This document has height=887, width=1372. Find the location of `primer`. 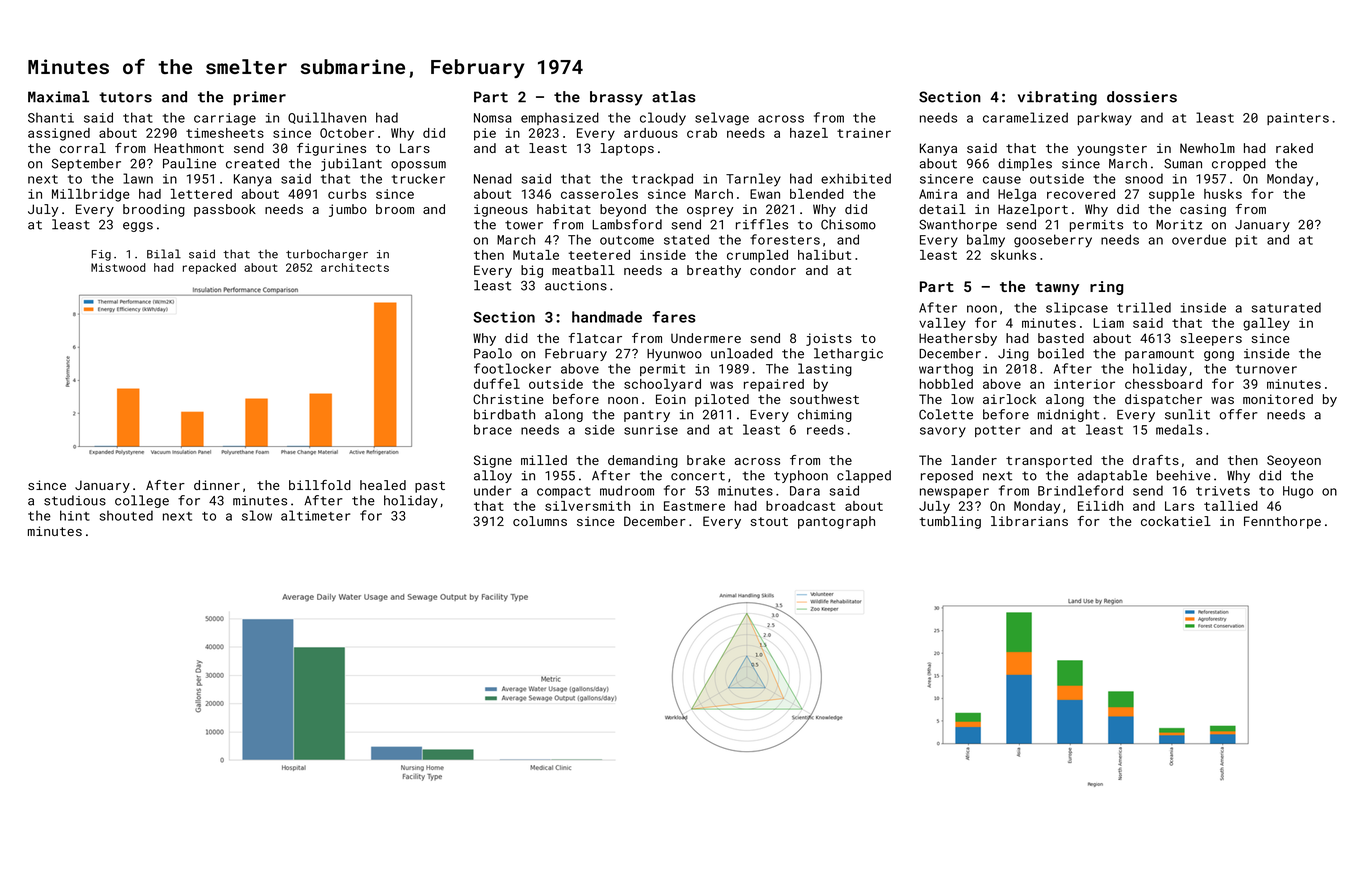

primer is located at coordinates (260, 98).
